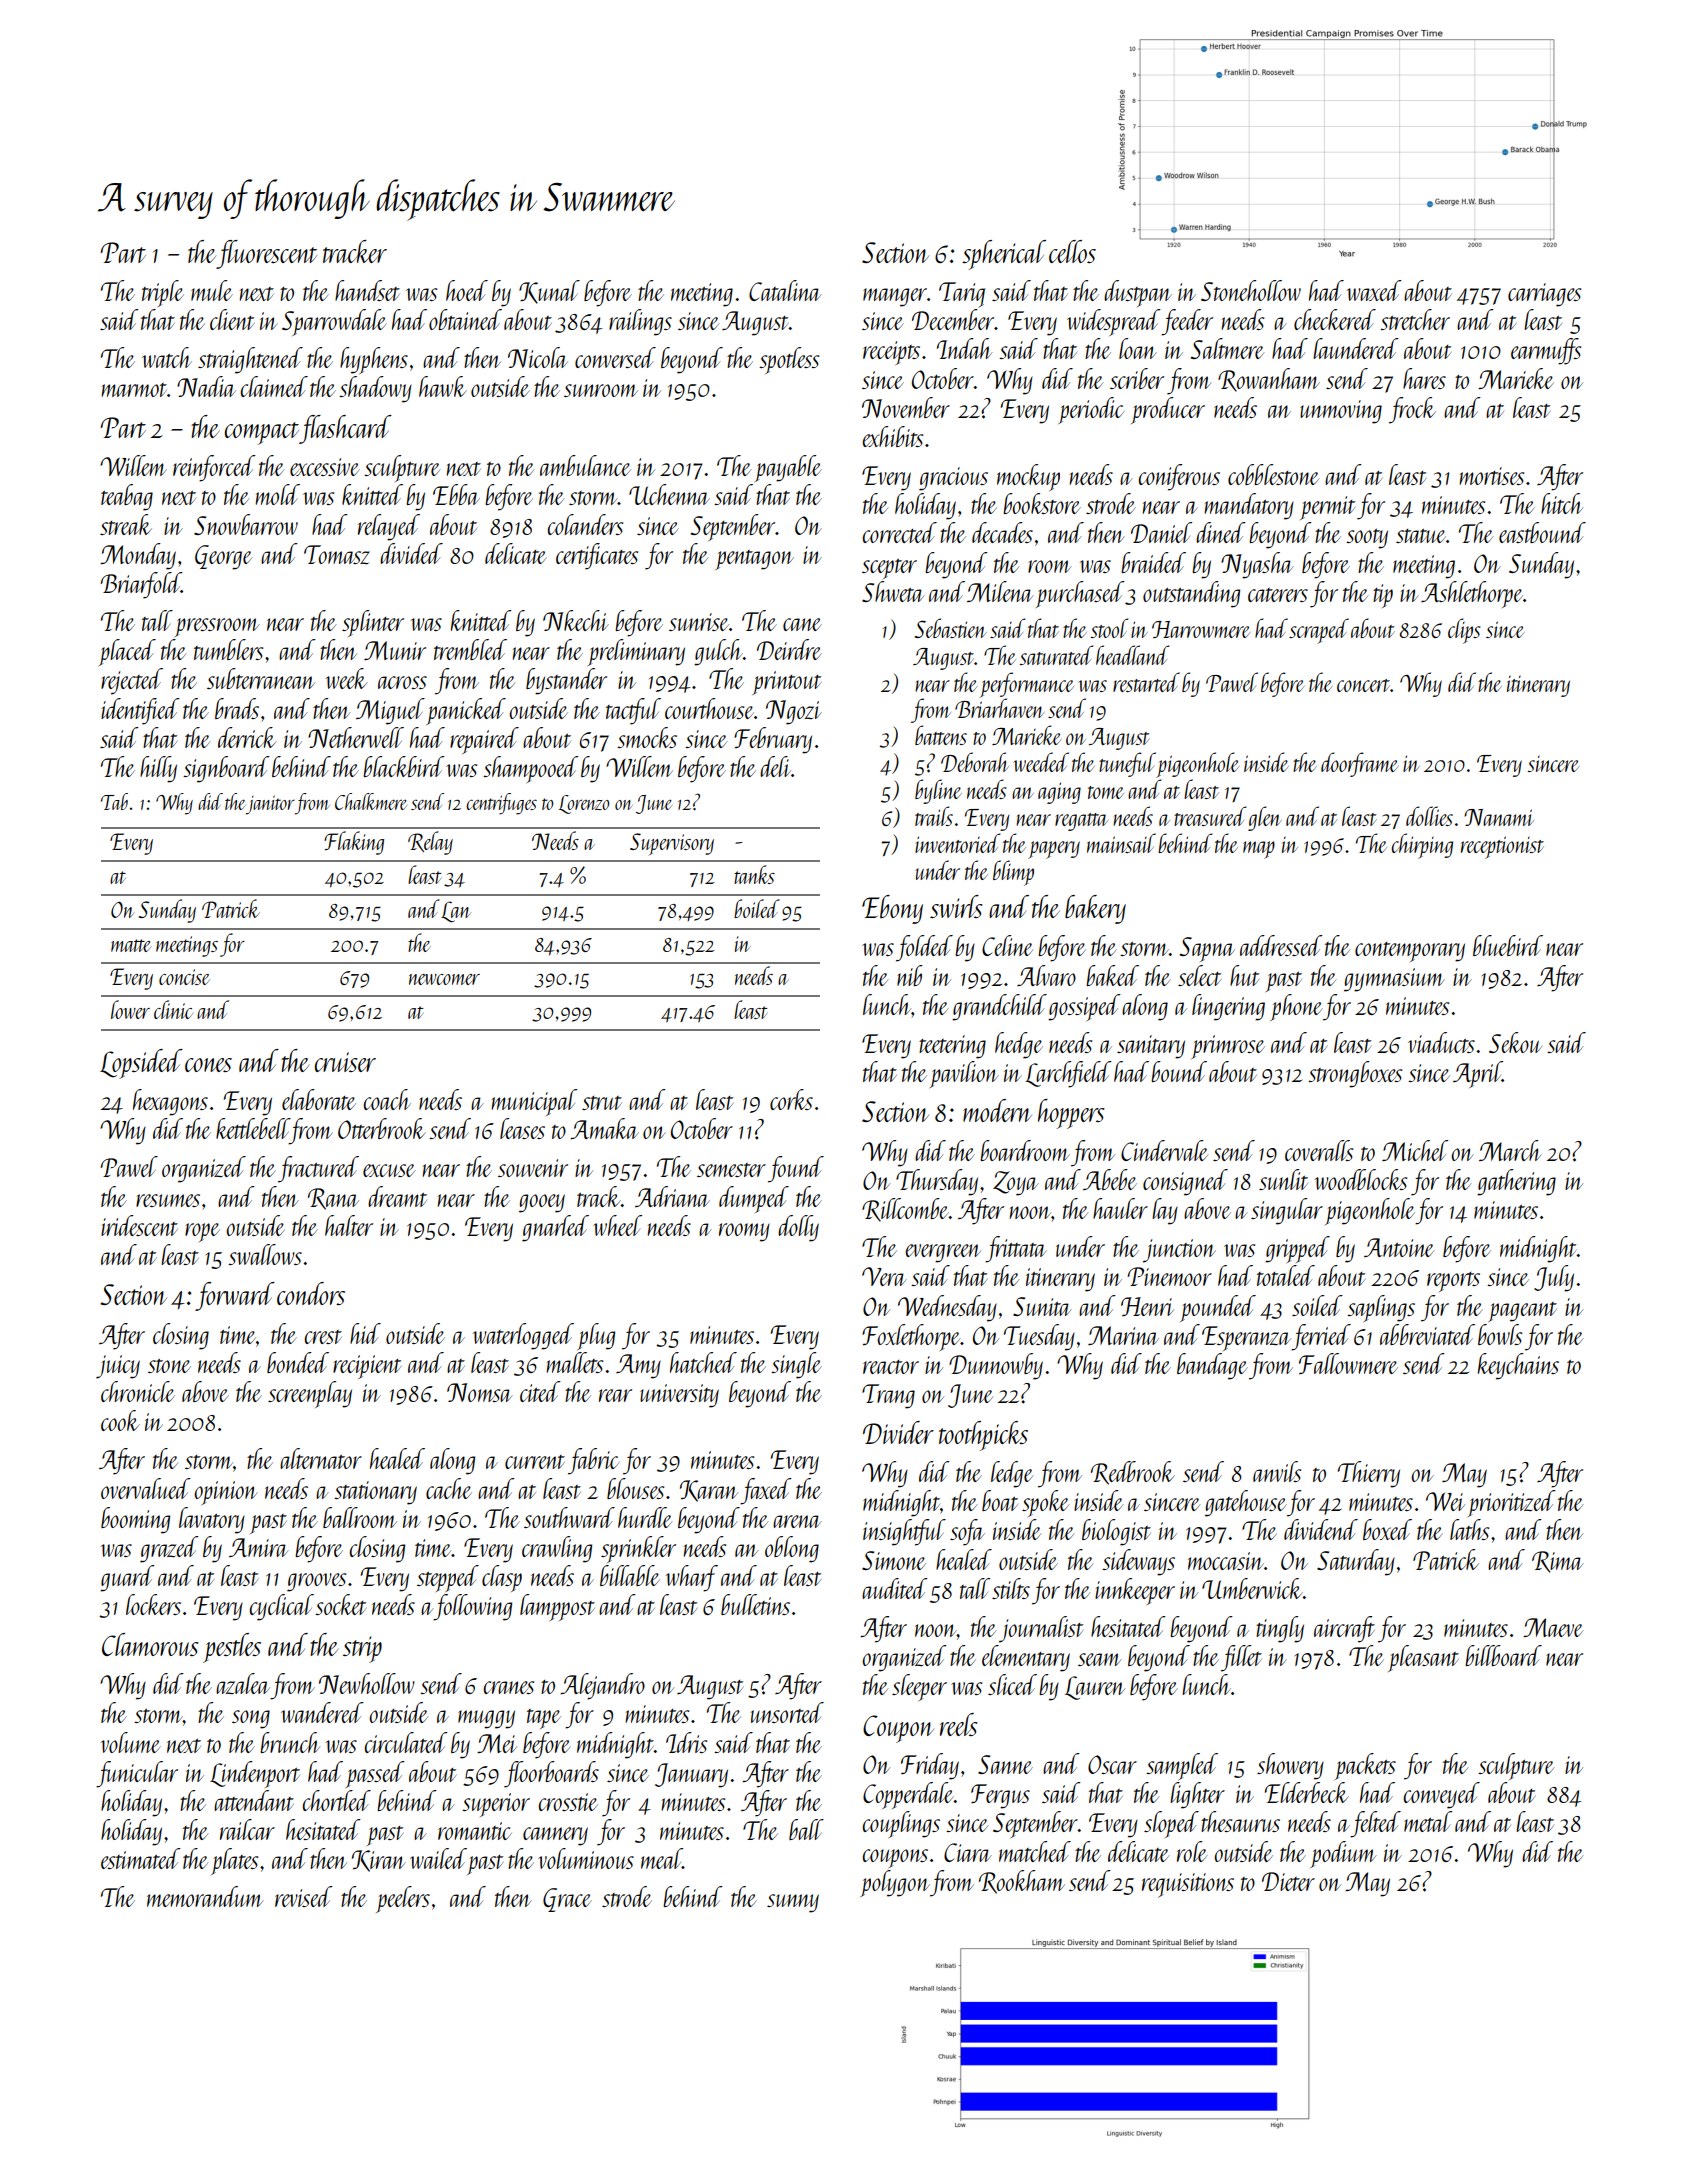  What do you see at coordinates (397, 1196) in the screenshot?
I see `dreamt` at bounding box center [397, 1196].
